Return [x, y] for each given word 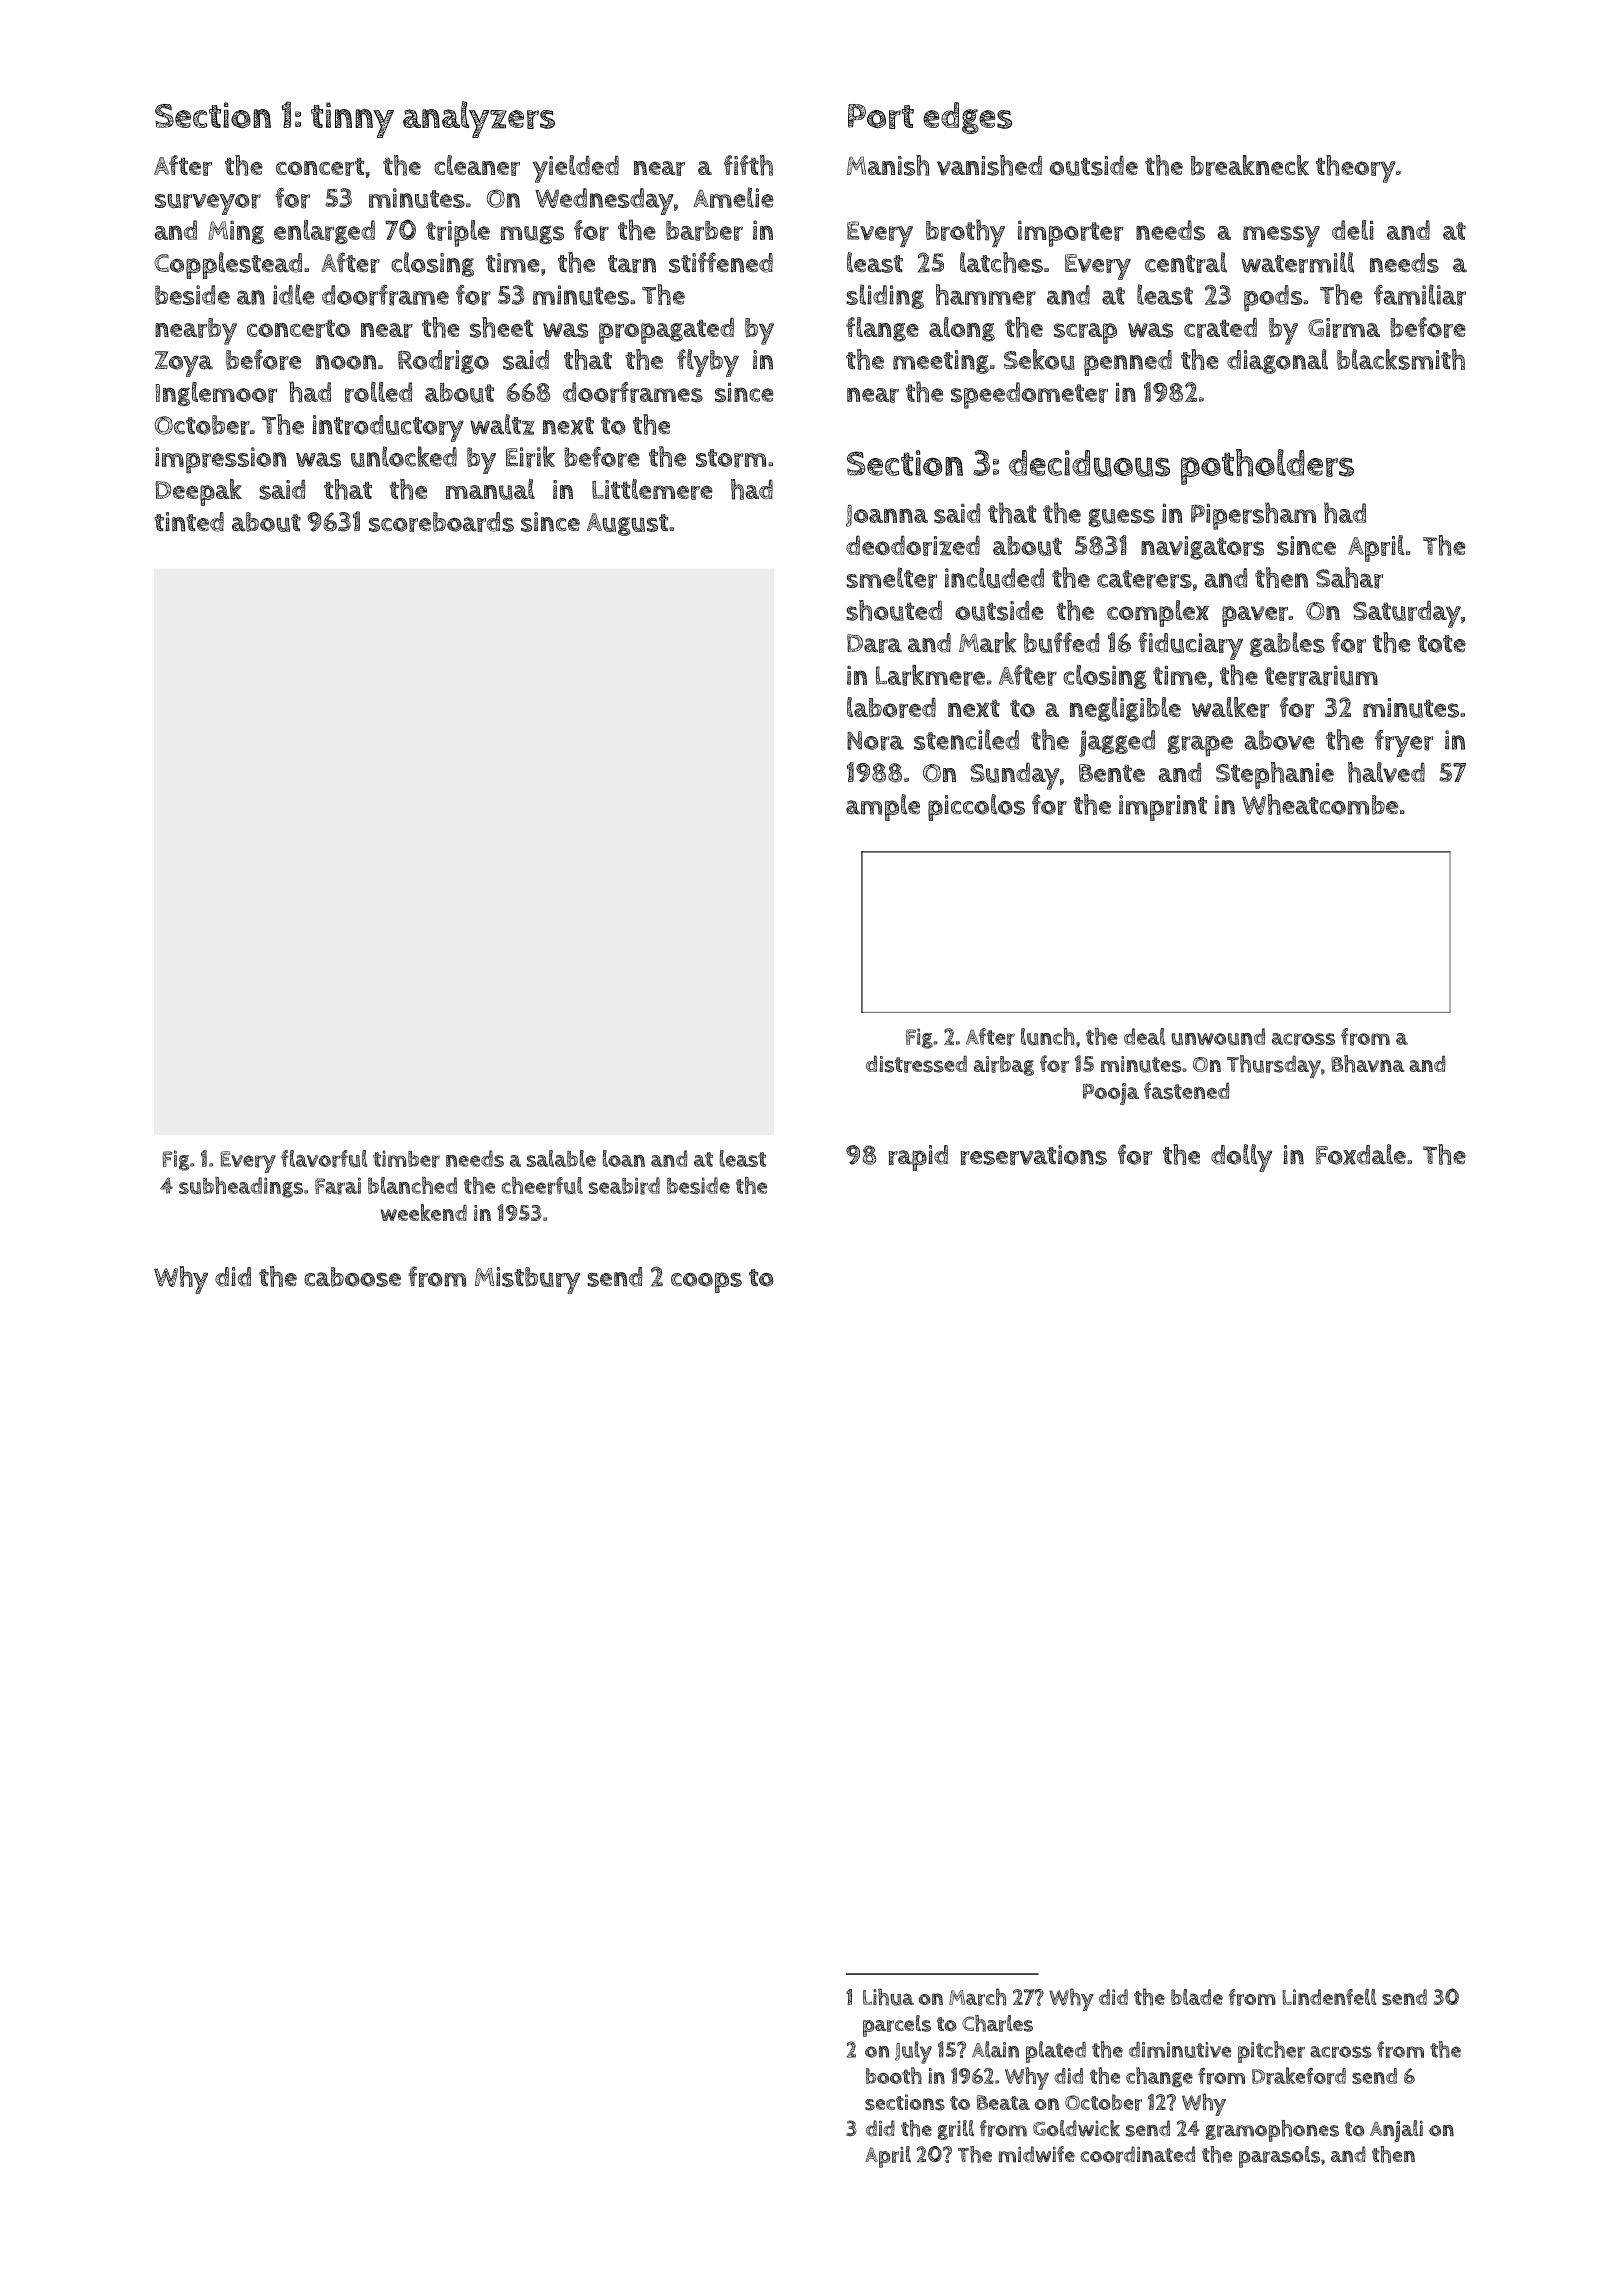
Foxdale [1361, 1154]
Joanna [887, 516]
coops [706, 1282]
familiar [1420, 295]
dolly [1241, 1158]
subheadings [241, 1187]
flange [882, 329]
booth [894, 2075]
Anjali [1396, 2131]
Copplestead [228, 265]
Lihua [888, 1997]
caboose [352, 1277]
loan [624, 1158]
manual [490, 489]
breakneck [1250, 165]
